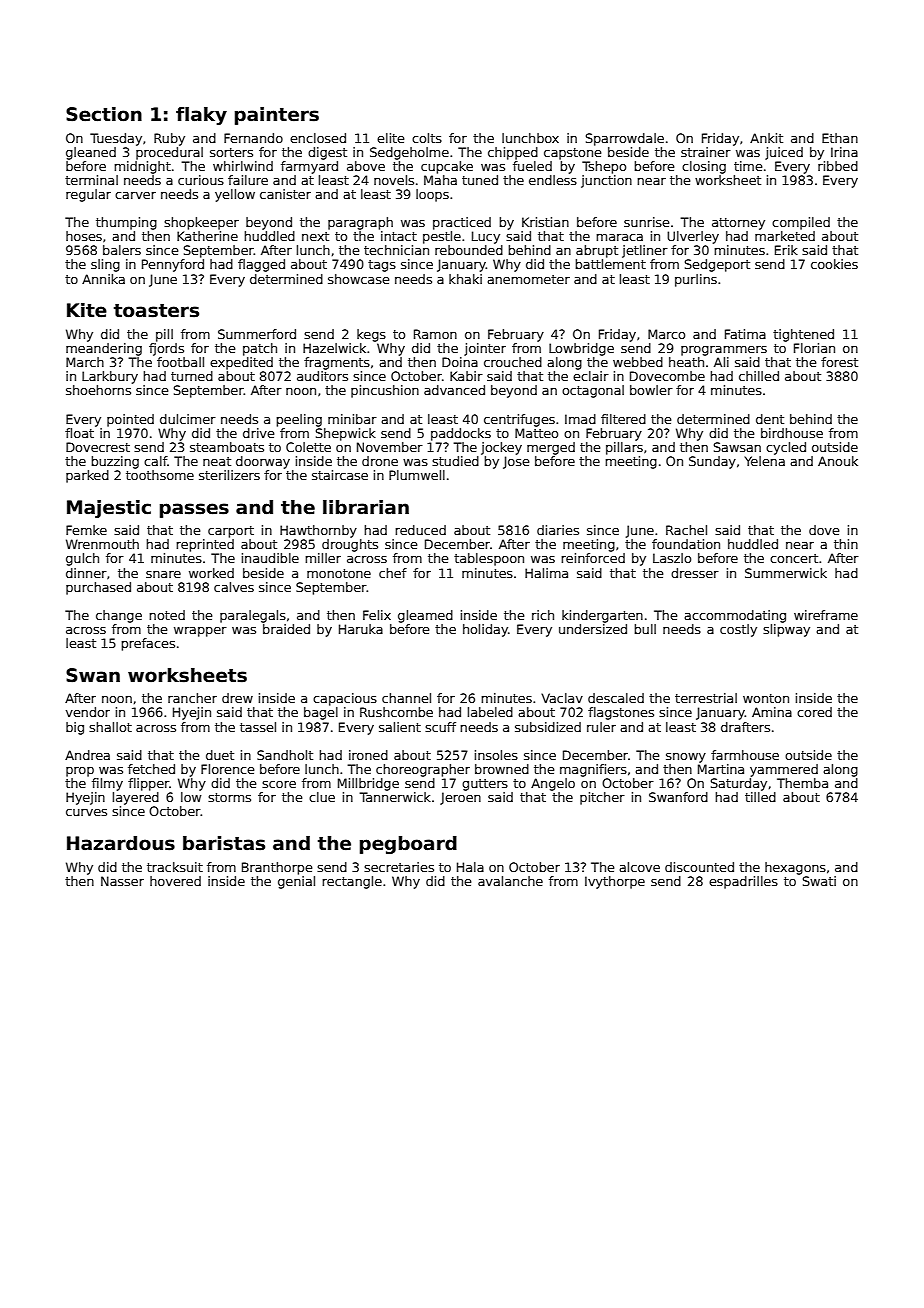  What do you see at coordinates (87, 310) in the page?
I see `Kite` at bounding box center [87, 310].
